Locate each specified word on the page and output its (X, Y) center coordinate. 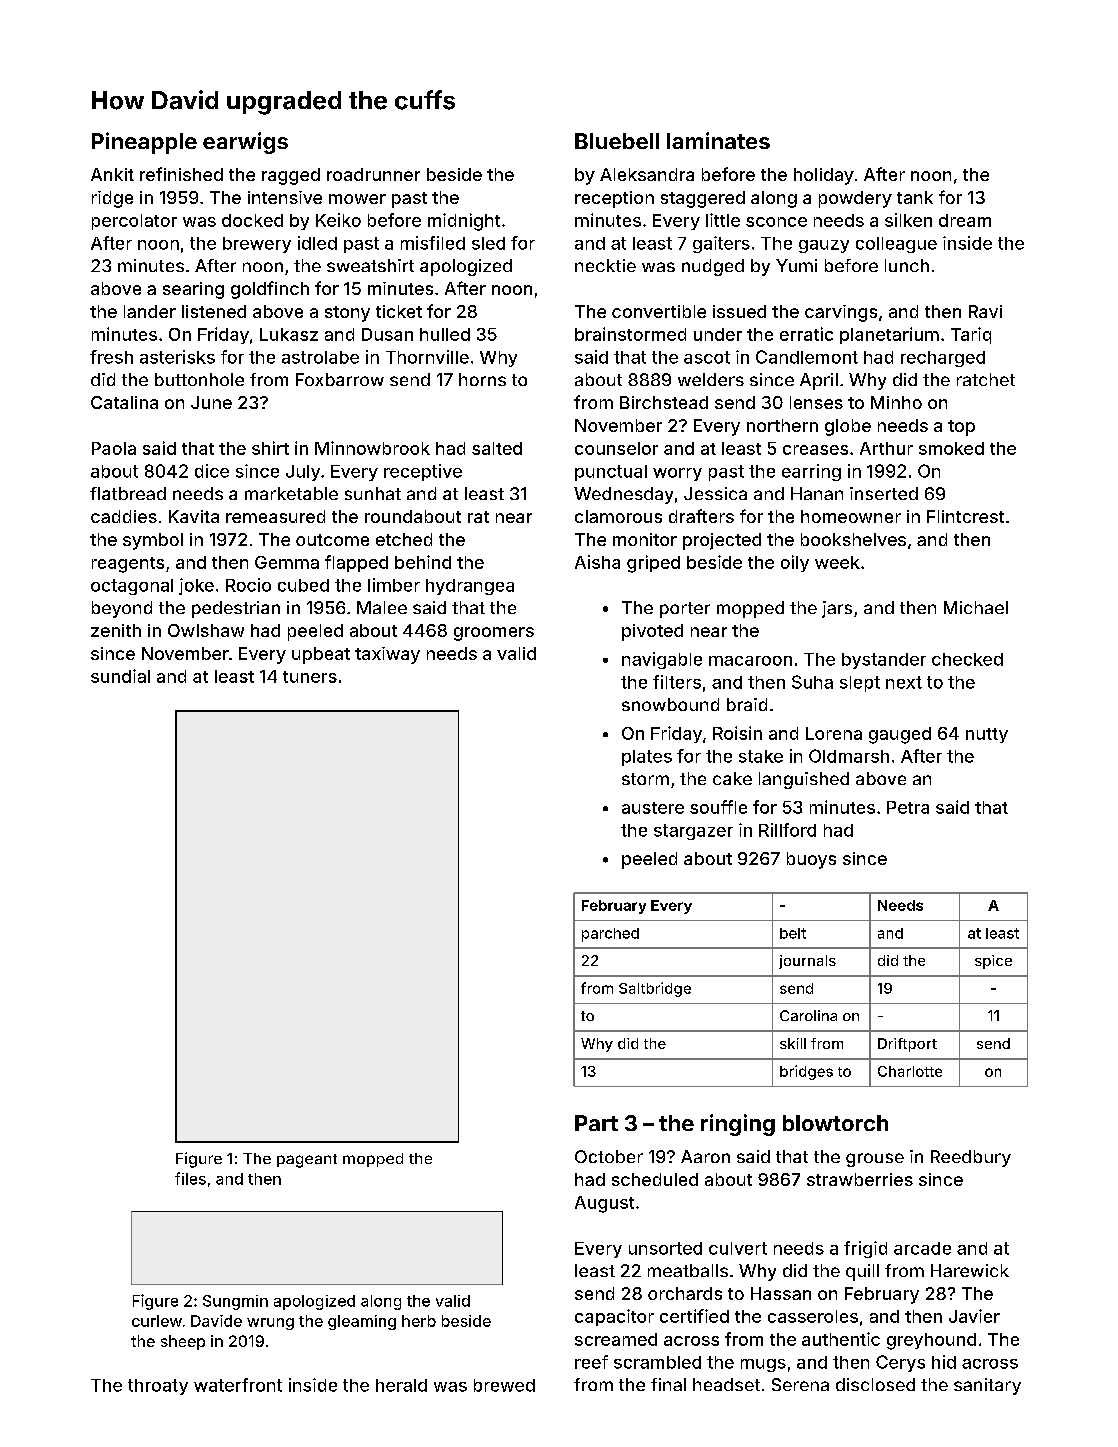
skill (793, 1043)
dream (965, 220)
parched (610, 935)
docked (252, 220)
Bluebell (617, 141)
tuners (310, 677)
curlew (157, 1321)
